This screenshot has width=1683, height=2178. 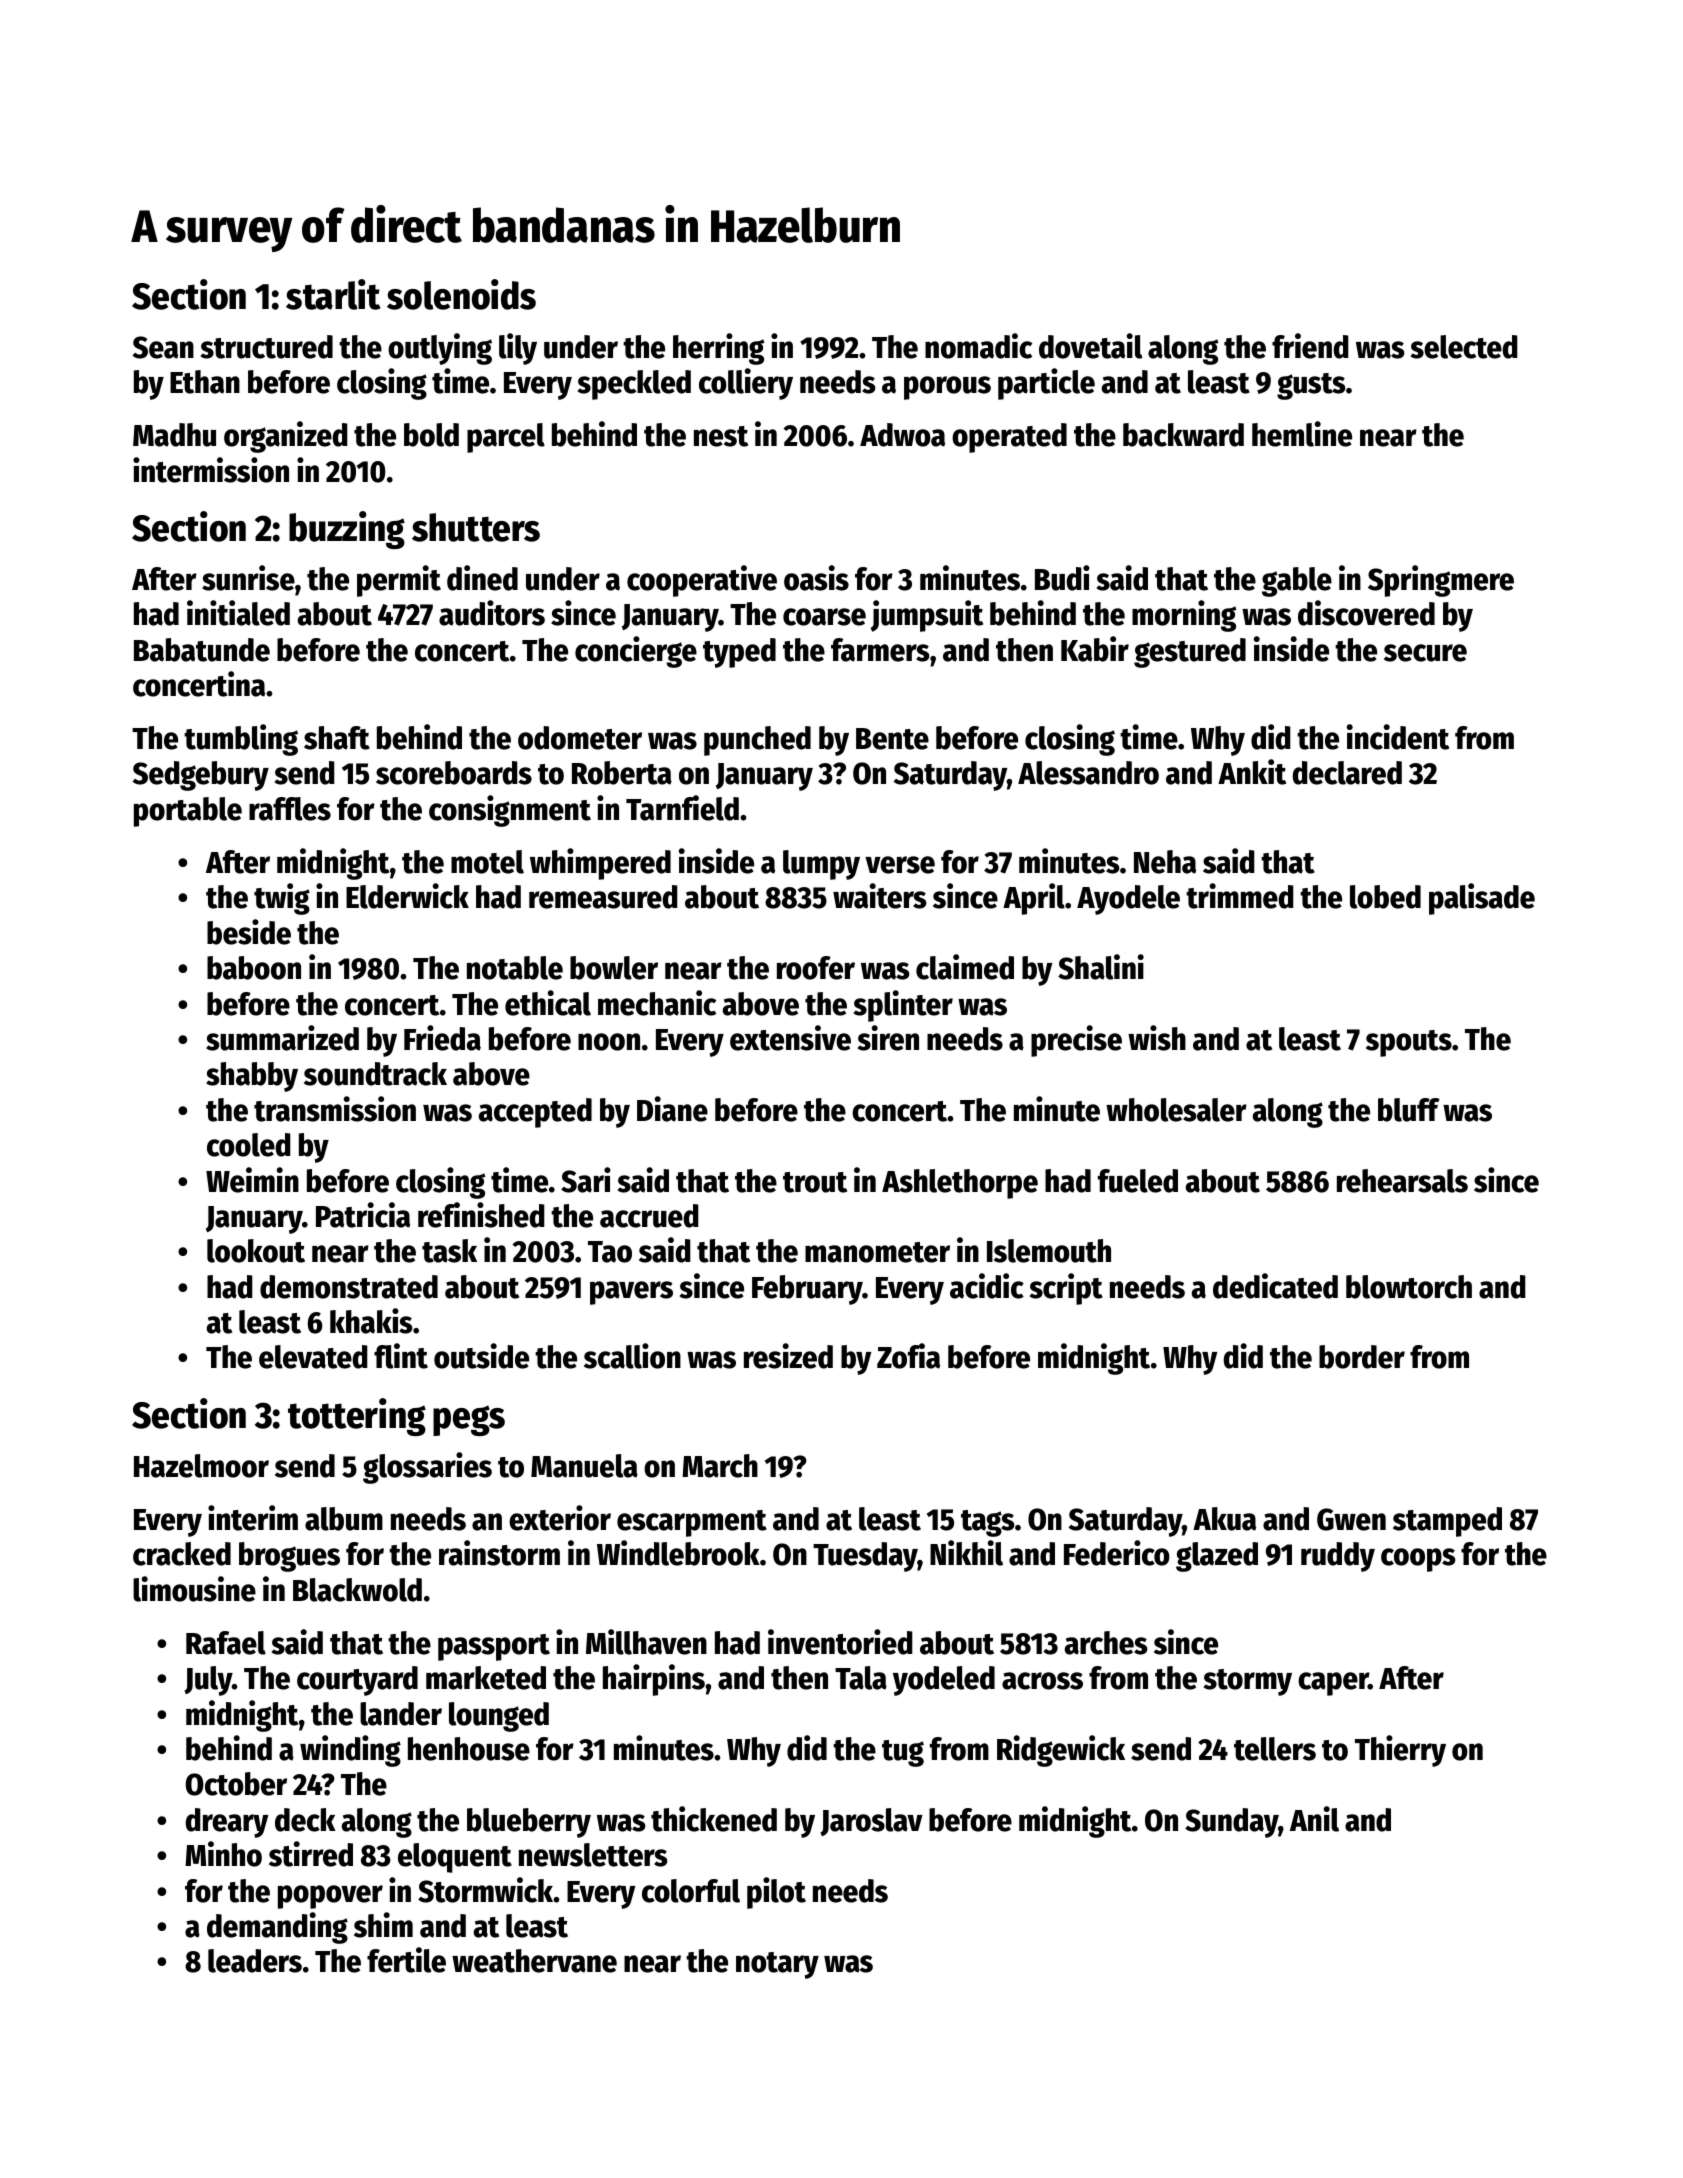 What do you see at coordinates (1310, 346) in the screenshot?
I see `friend` at bounding box center [1310, 346].
